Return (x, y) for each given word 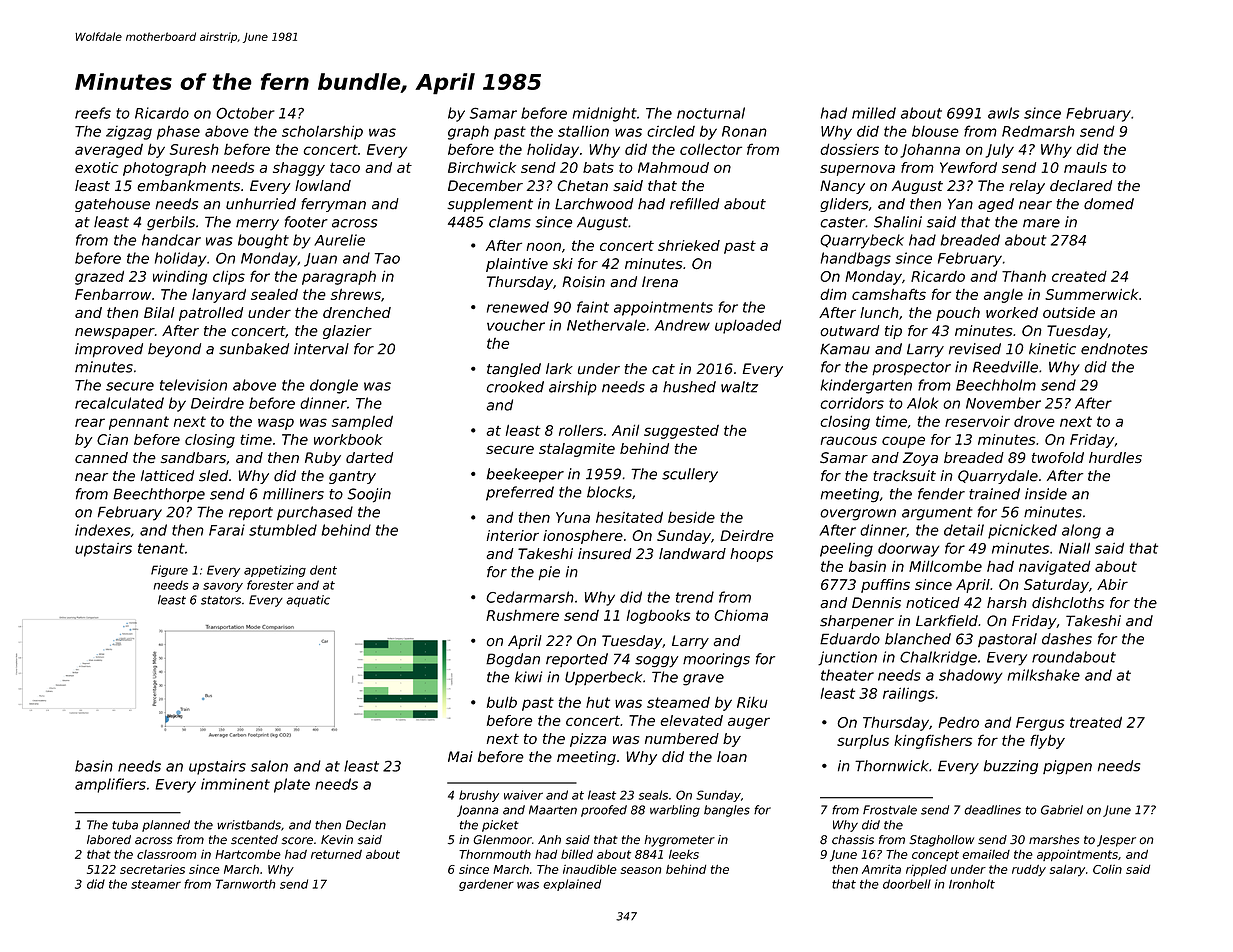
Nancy (842, 187)
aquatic (308, 601)
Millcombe (945, 566)
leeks (684, 854)
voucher (516, 325)
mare (1041, 223)
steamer (156, 884)
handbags (856, 259)
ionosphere (583, 537)
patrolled (211, 314)
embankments (188, 186)
